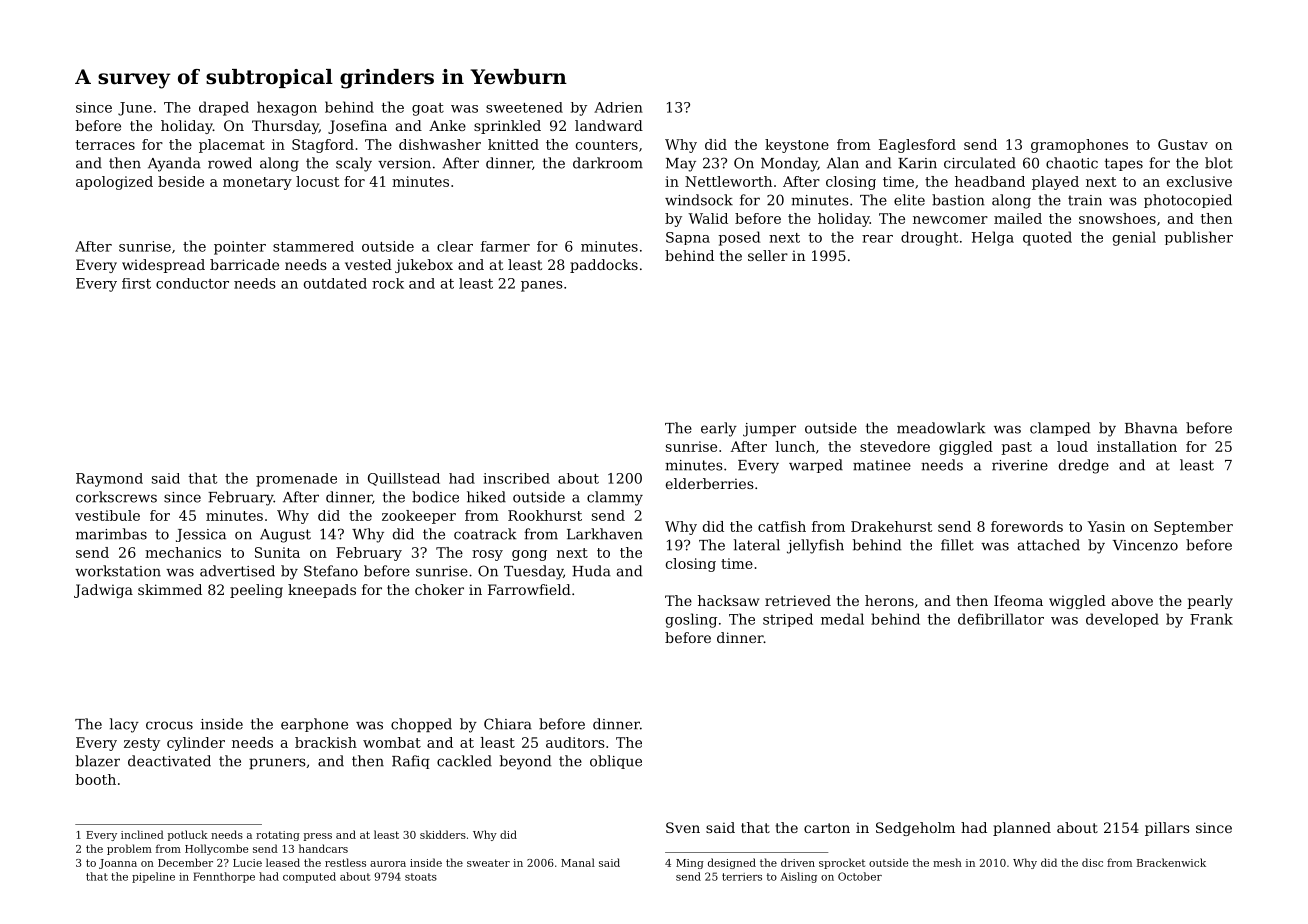 The image size is (1308, 924). Describe the element at coordinates (170, 589) in the screenshot. I see `skimmed` at that location.
